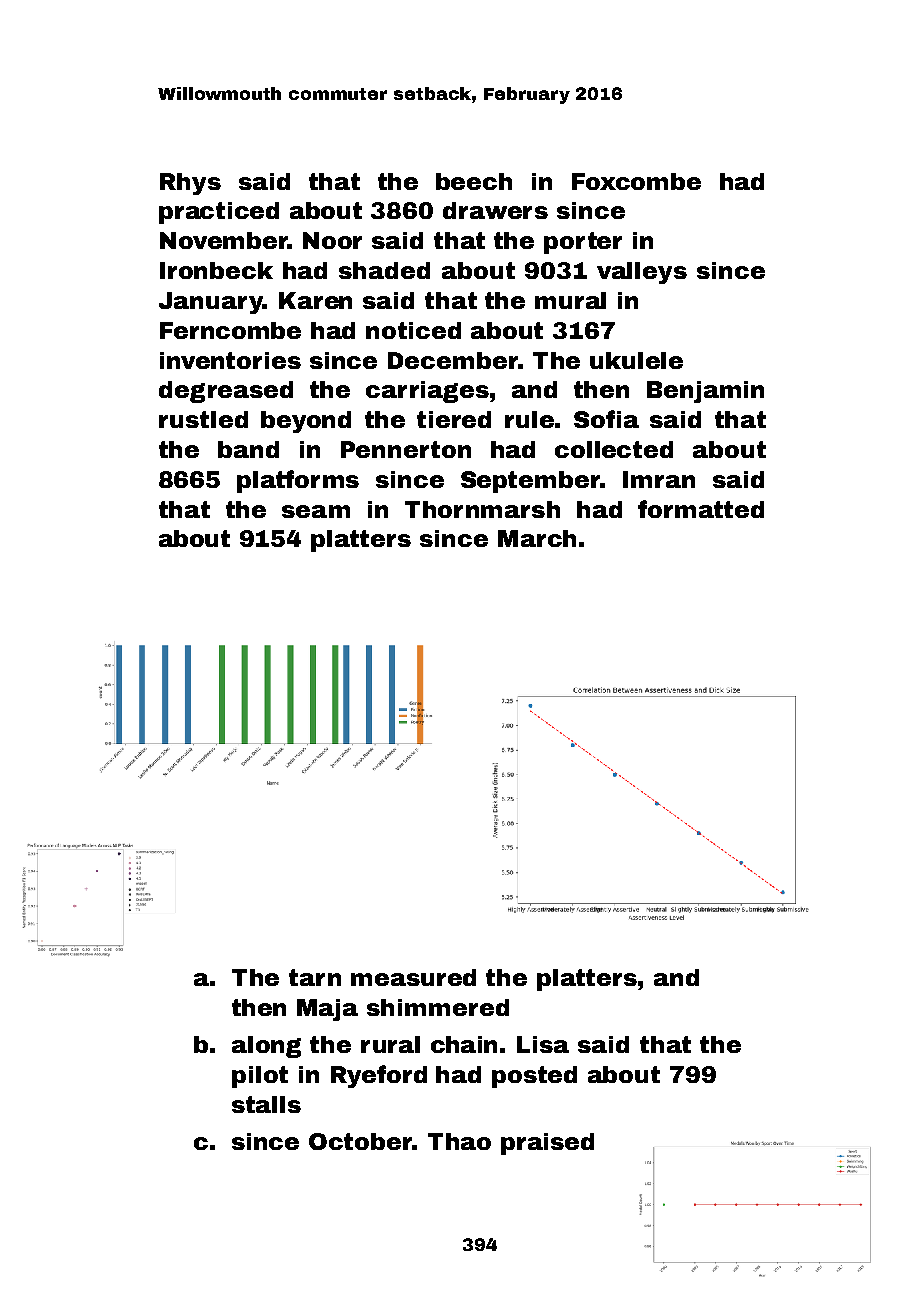 The width and height of the screenshot is (924, 1311). I want to click on Rhys, so click(190, 184).
